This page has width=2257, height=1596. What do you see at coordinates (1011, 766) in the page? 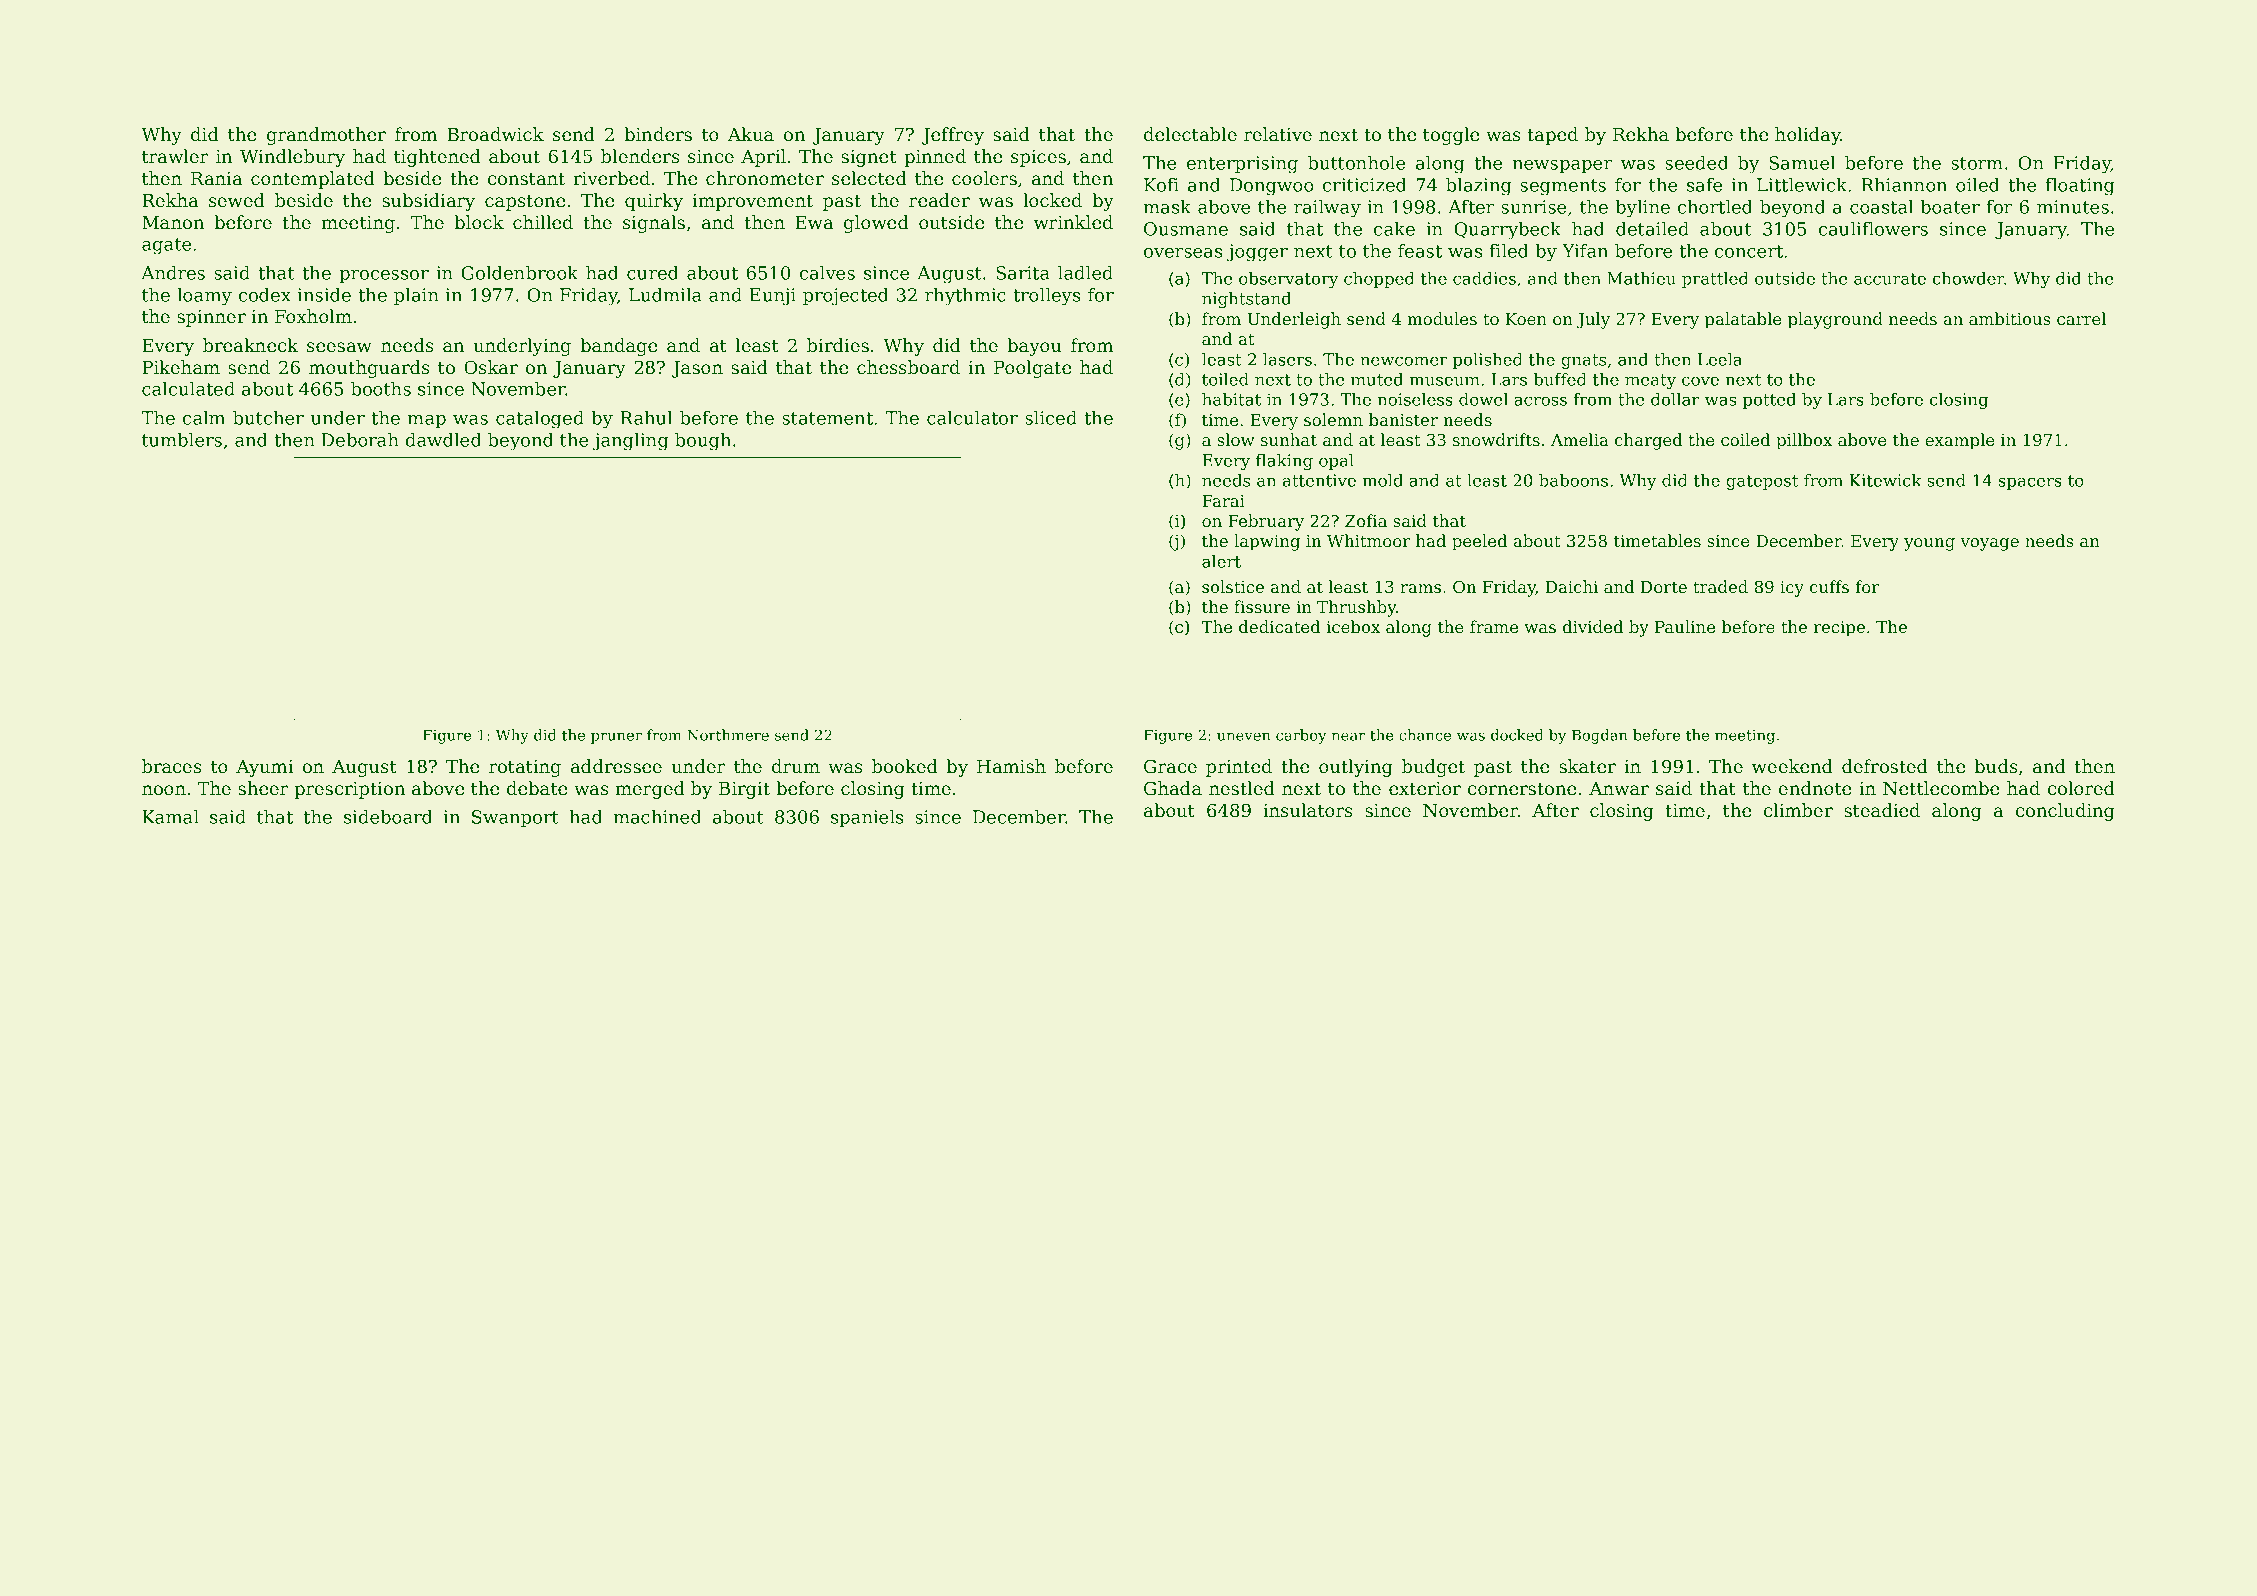
I see `Hamish` at bounding box center [1011, 766].
